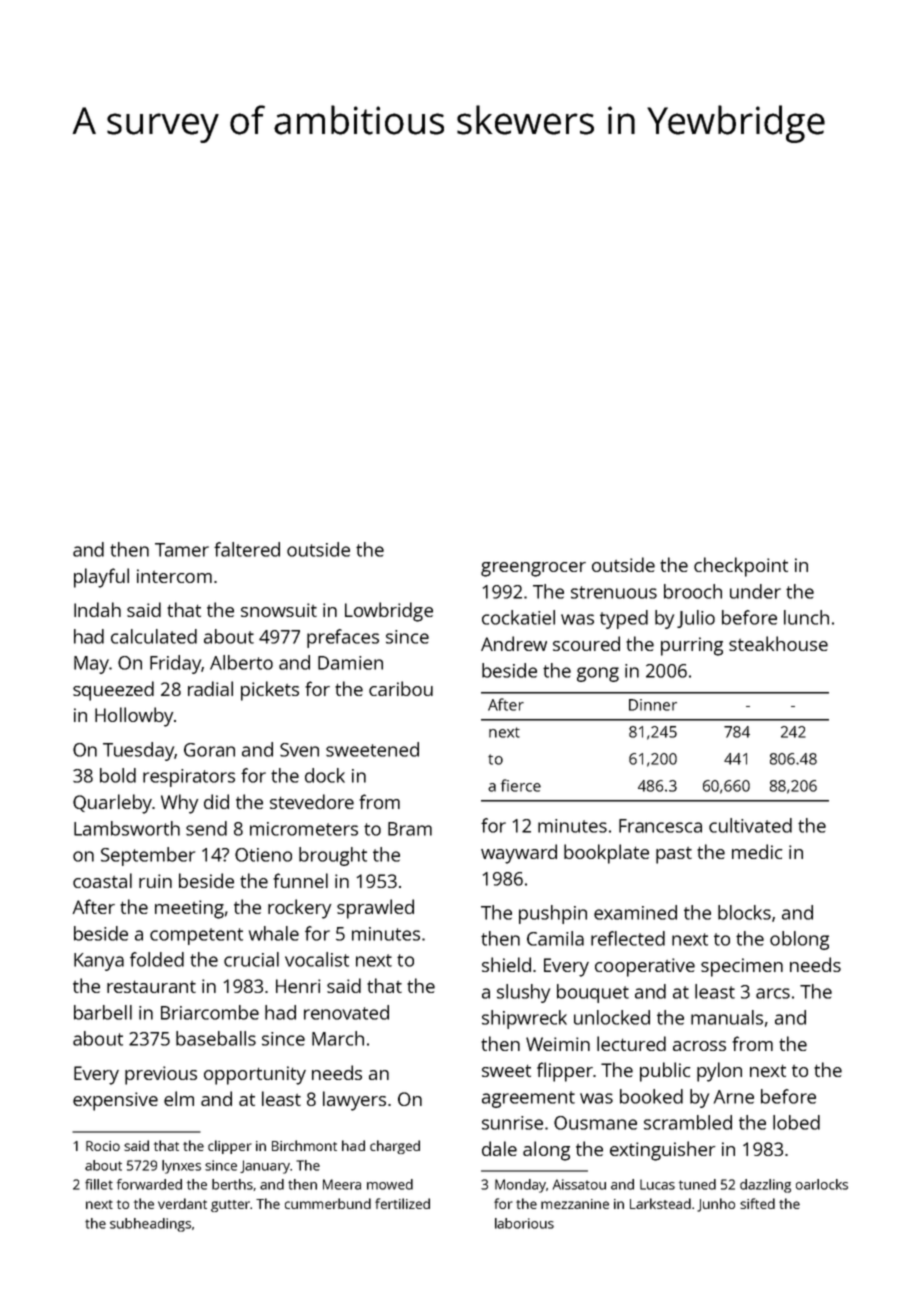 The height and width of the image is (1308, 924). I want to click on caribou, so click(401, 688).
